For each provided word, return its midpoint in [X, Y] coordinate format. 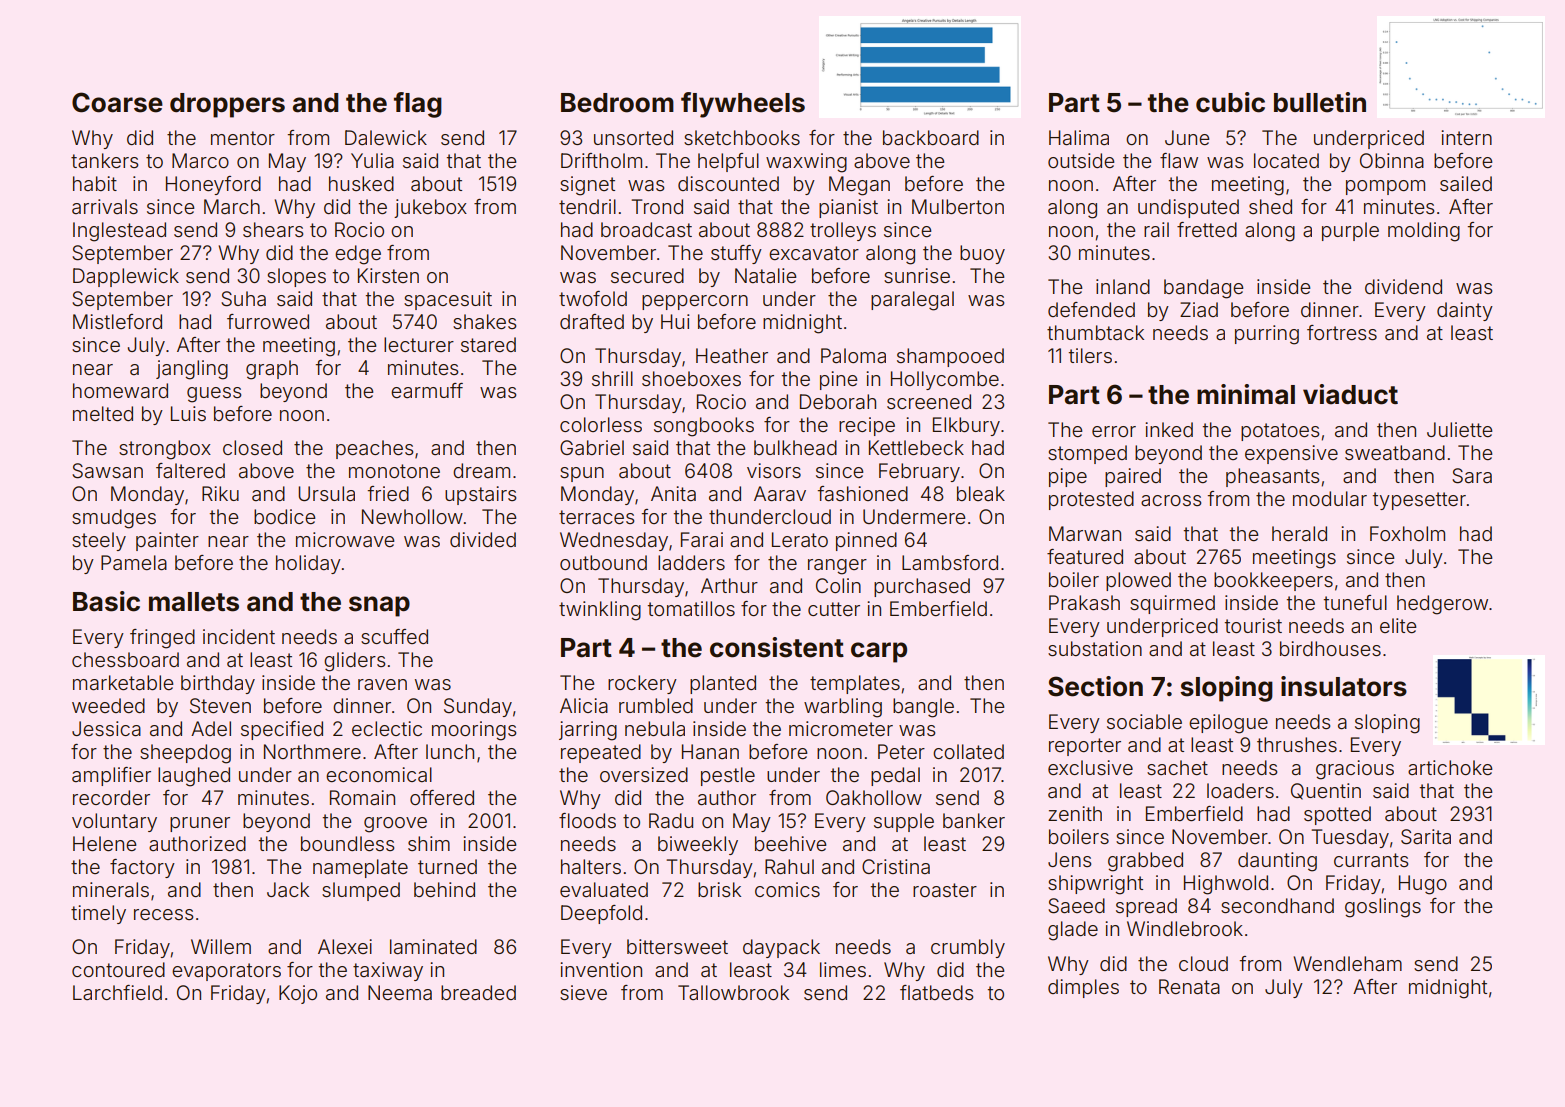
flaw [1179, 160]
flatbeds [936, 992]
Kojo [298, 994]
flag [418, 105]
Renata [1189, 987]
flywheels [743, 105]
